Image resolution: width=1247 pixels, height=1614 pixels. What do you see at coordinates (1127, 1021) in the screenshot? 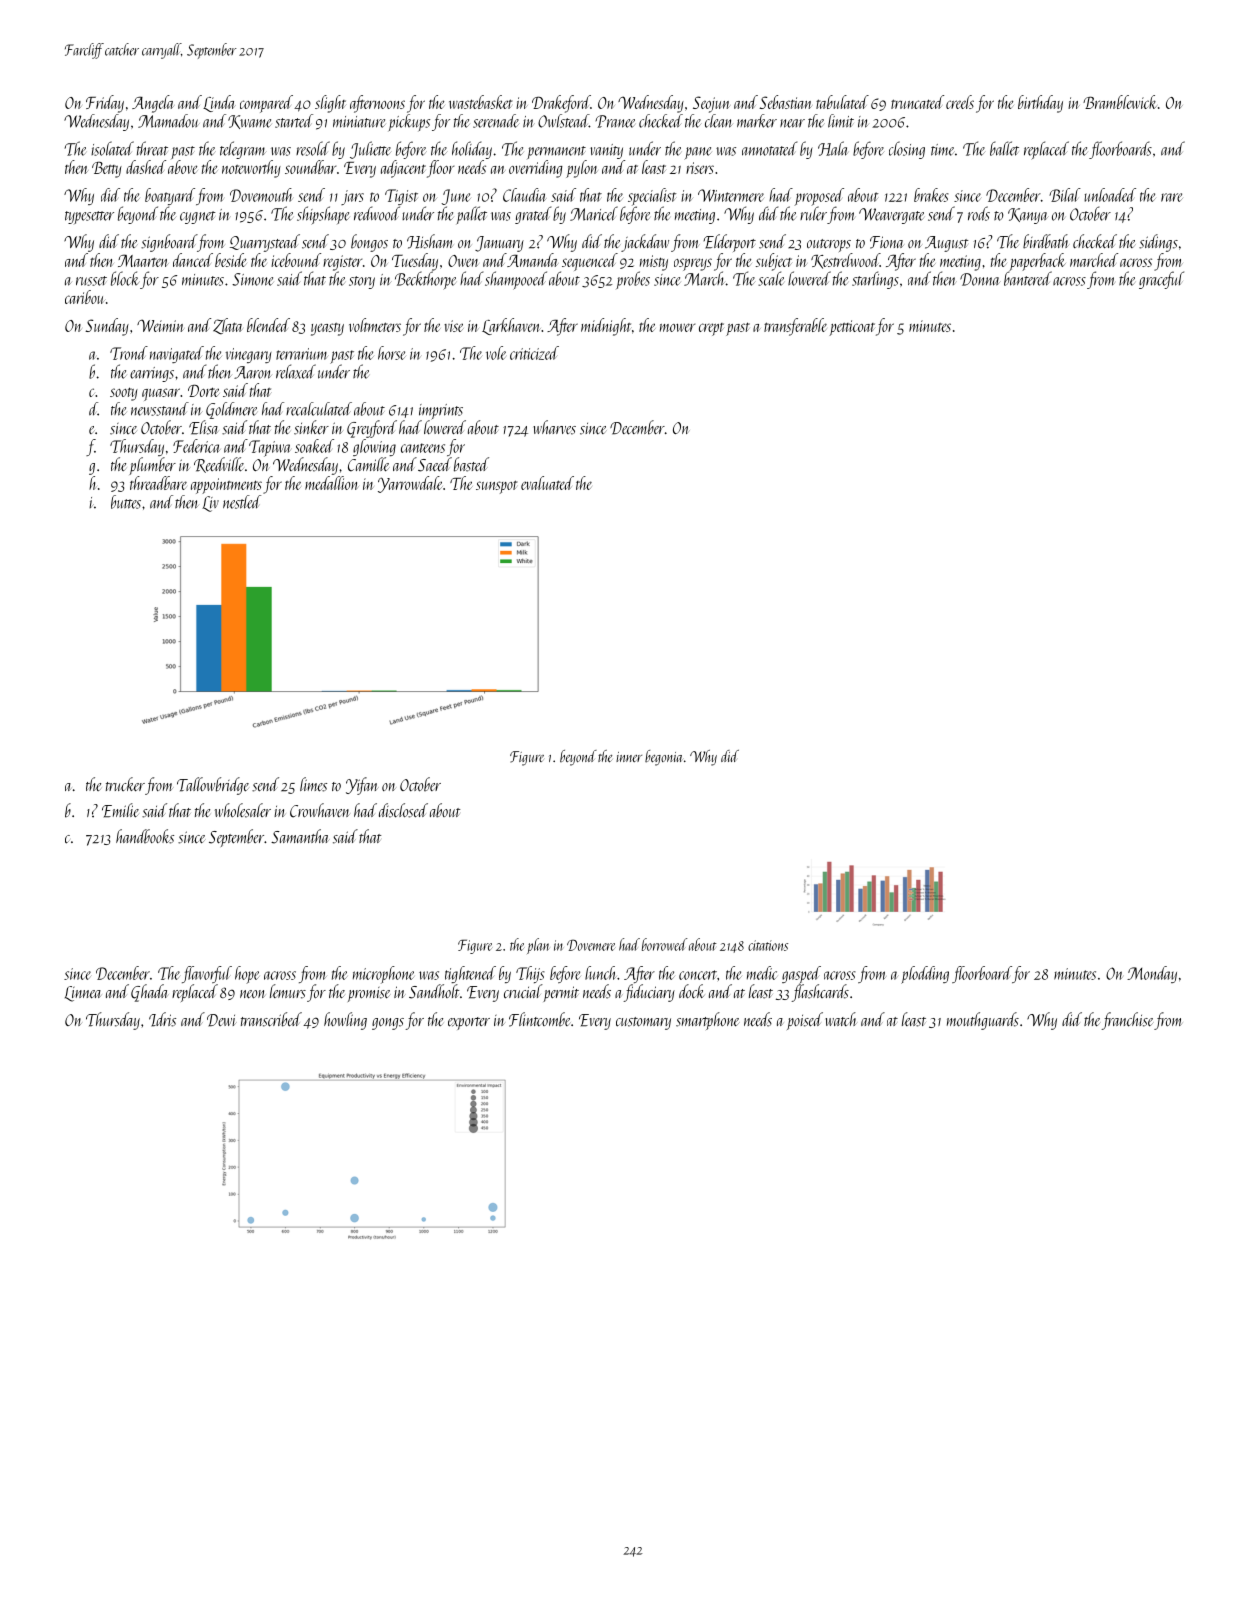
I see `franchise` at bounding box center [1127, 1021].
